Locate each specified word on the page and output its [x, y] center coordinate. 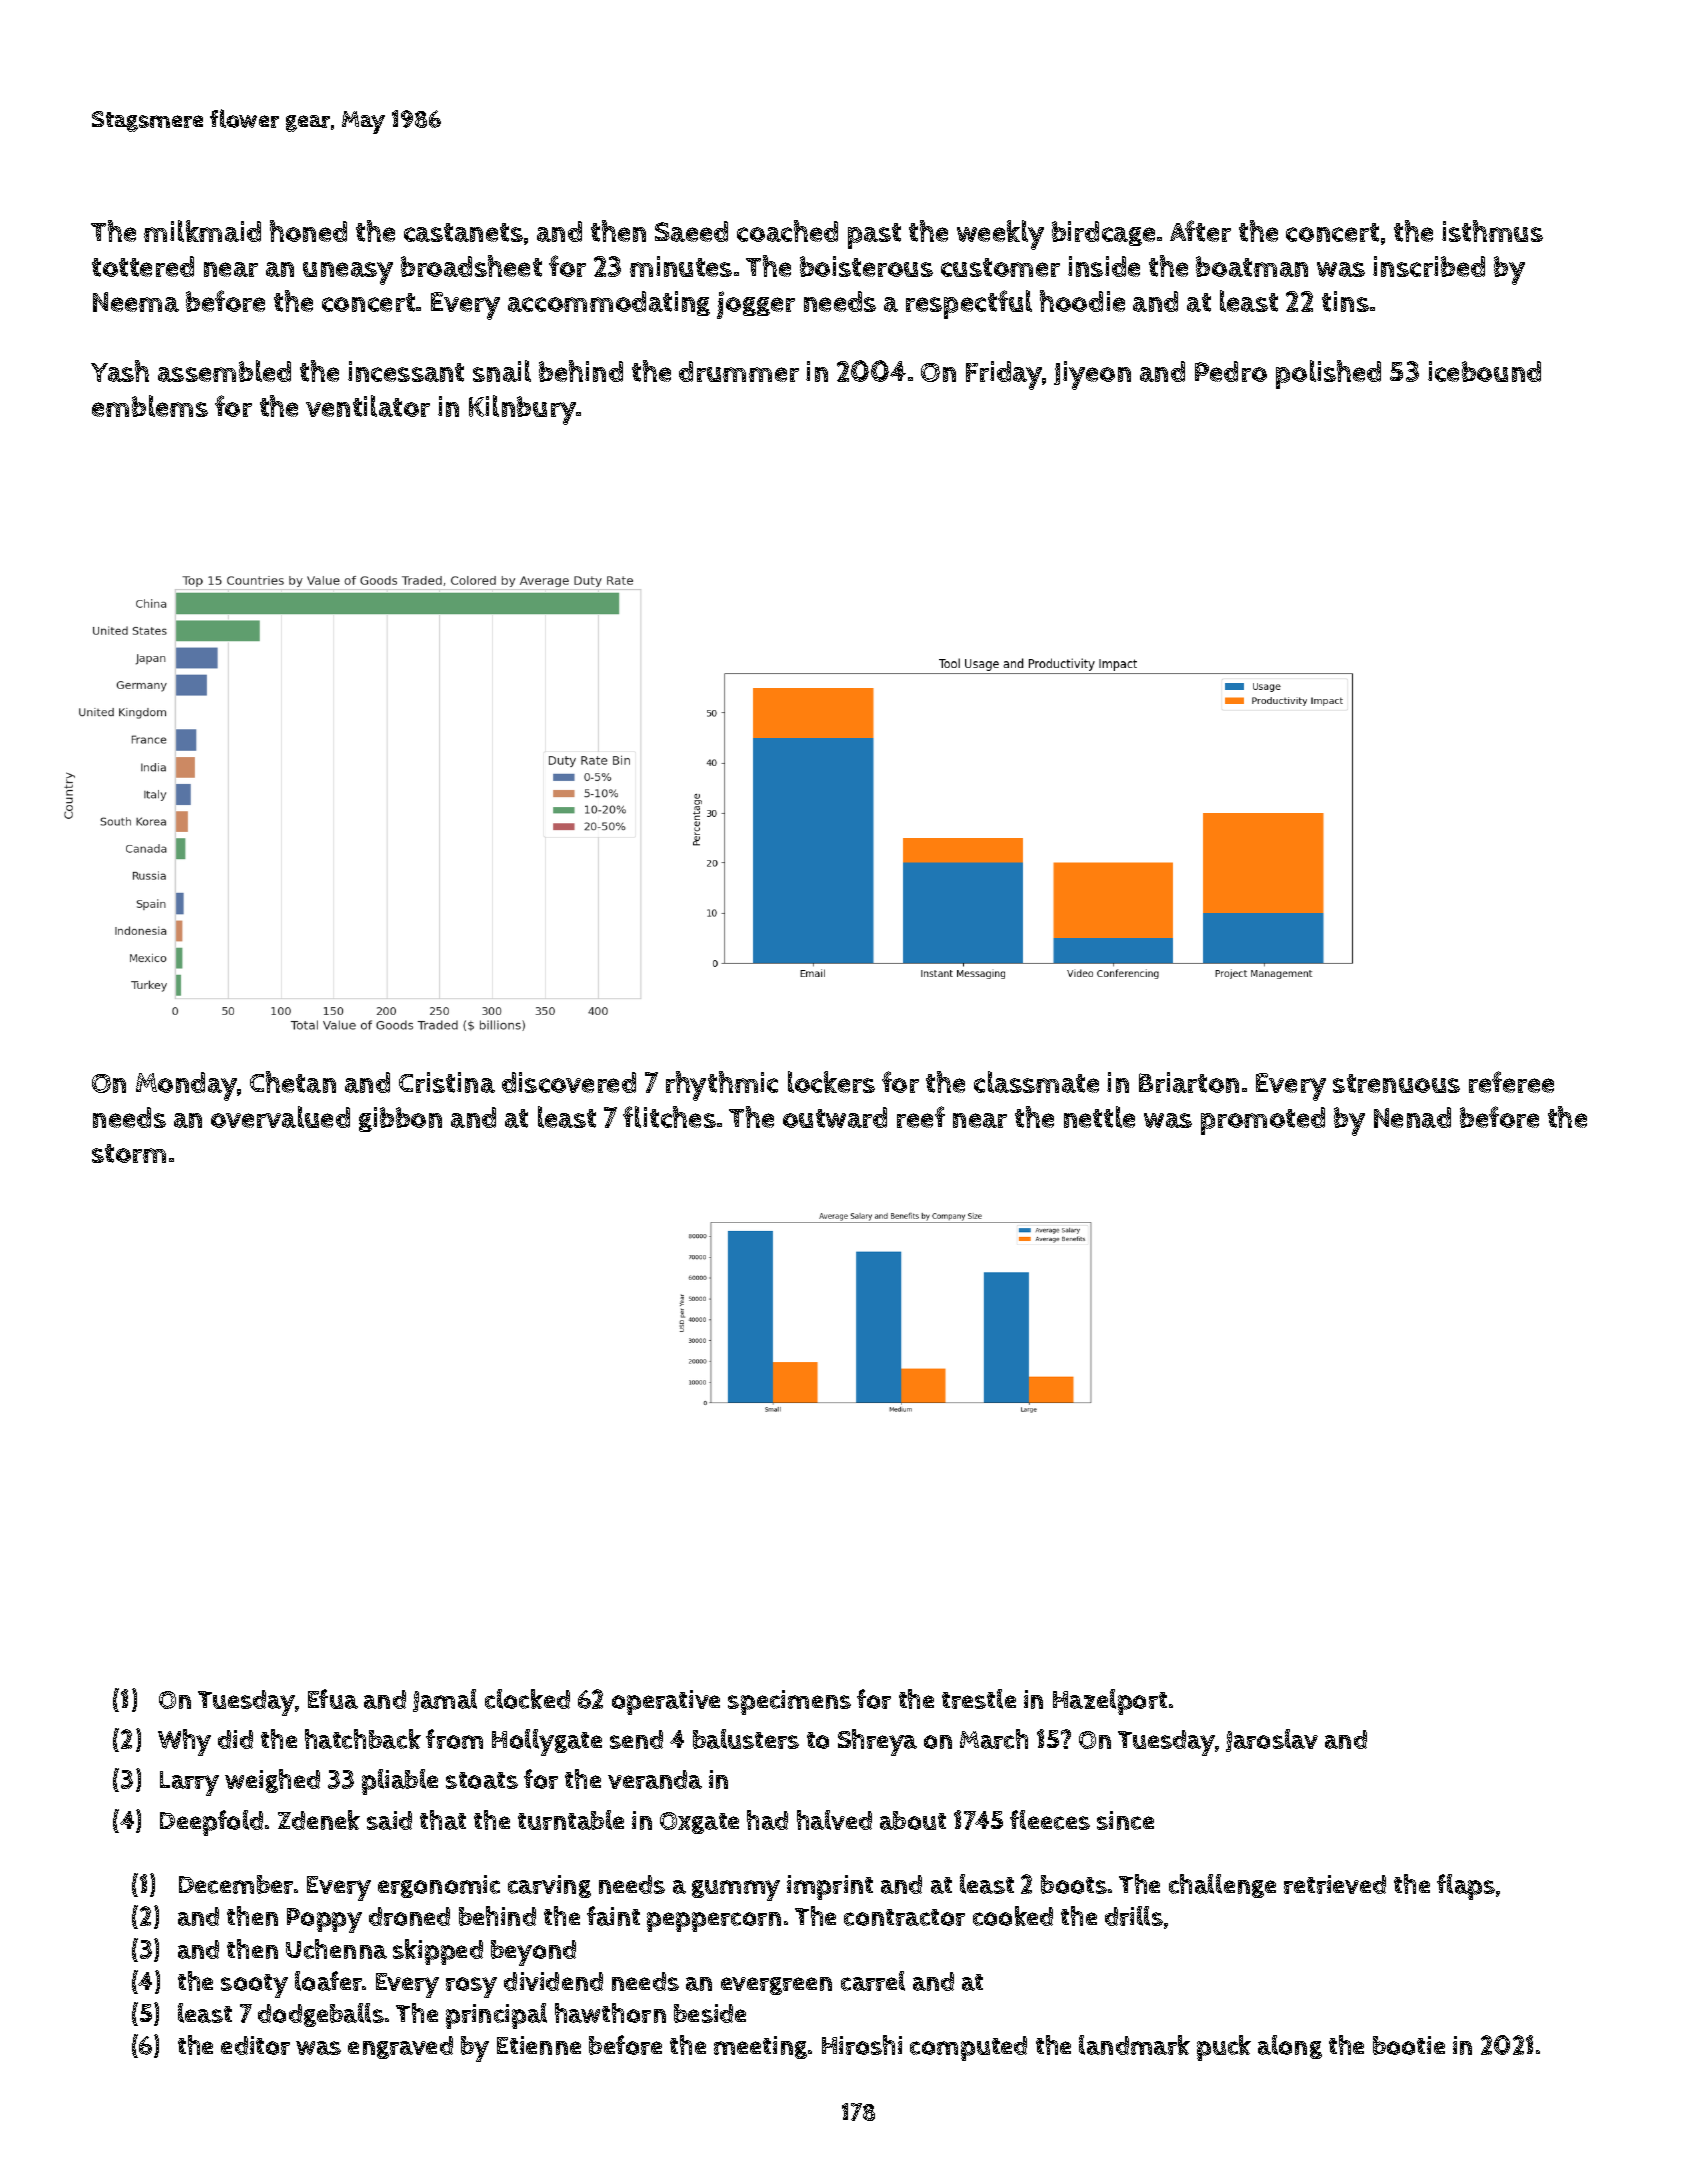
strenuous [1396, 1083]
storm [129, 1153]
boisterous [866, 266]
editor [255, 2045]
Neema [136, 302]
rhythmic [722, 1086]
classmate [1036, 1082]
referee [1511, 1082]
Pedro [1231, 371]
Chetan [293, 1082]
